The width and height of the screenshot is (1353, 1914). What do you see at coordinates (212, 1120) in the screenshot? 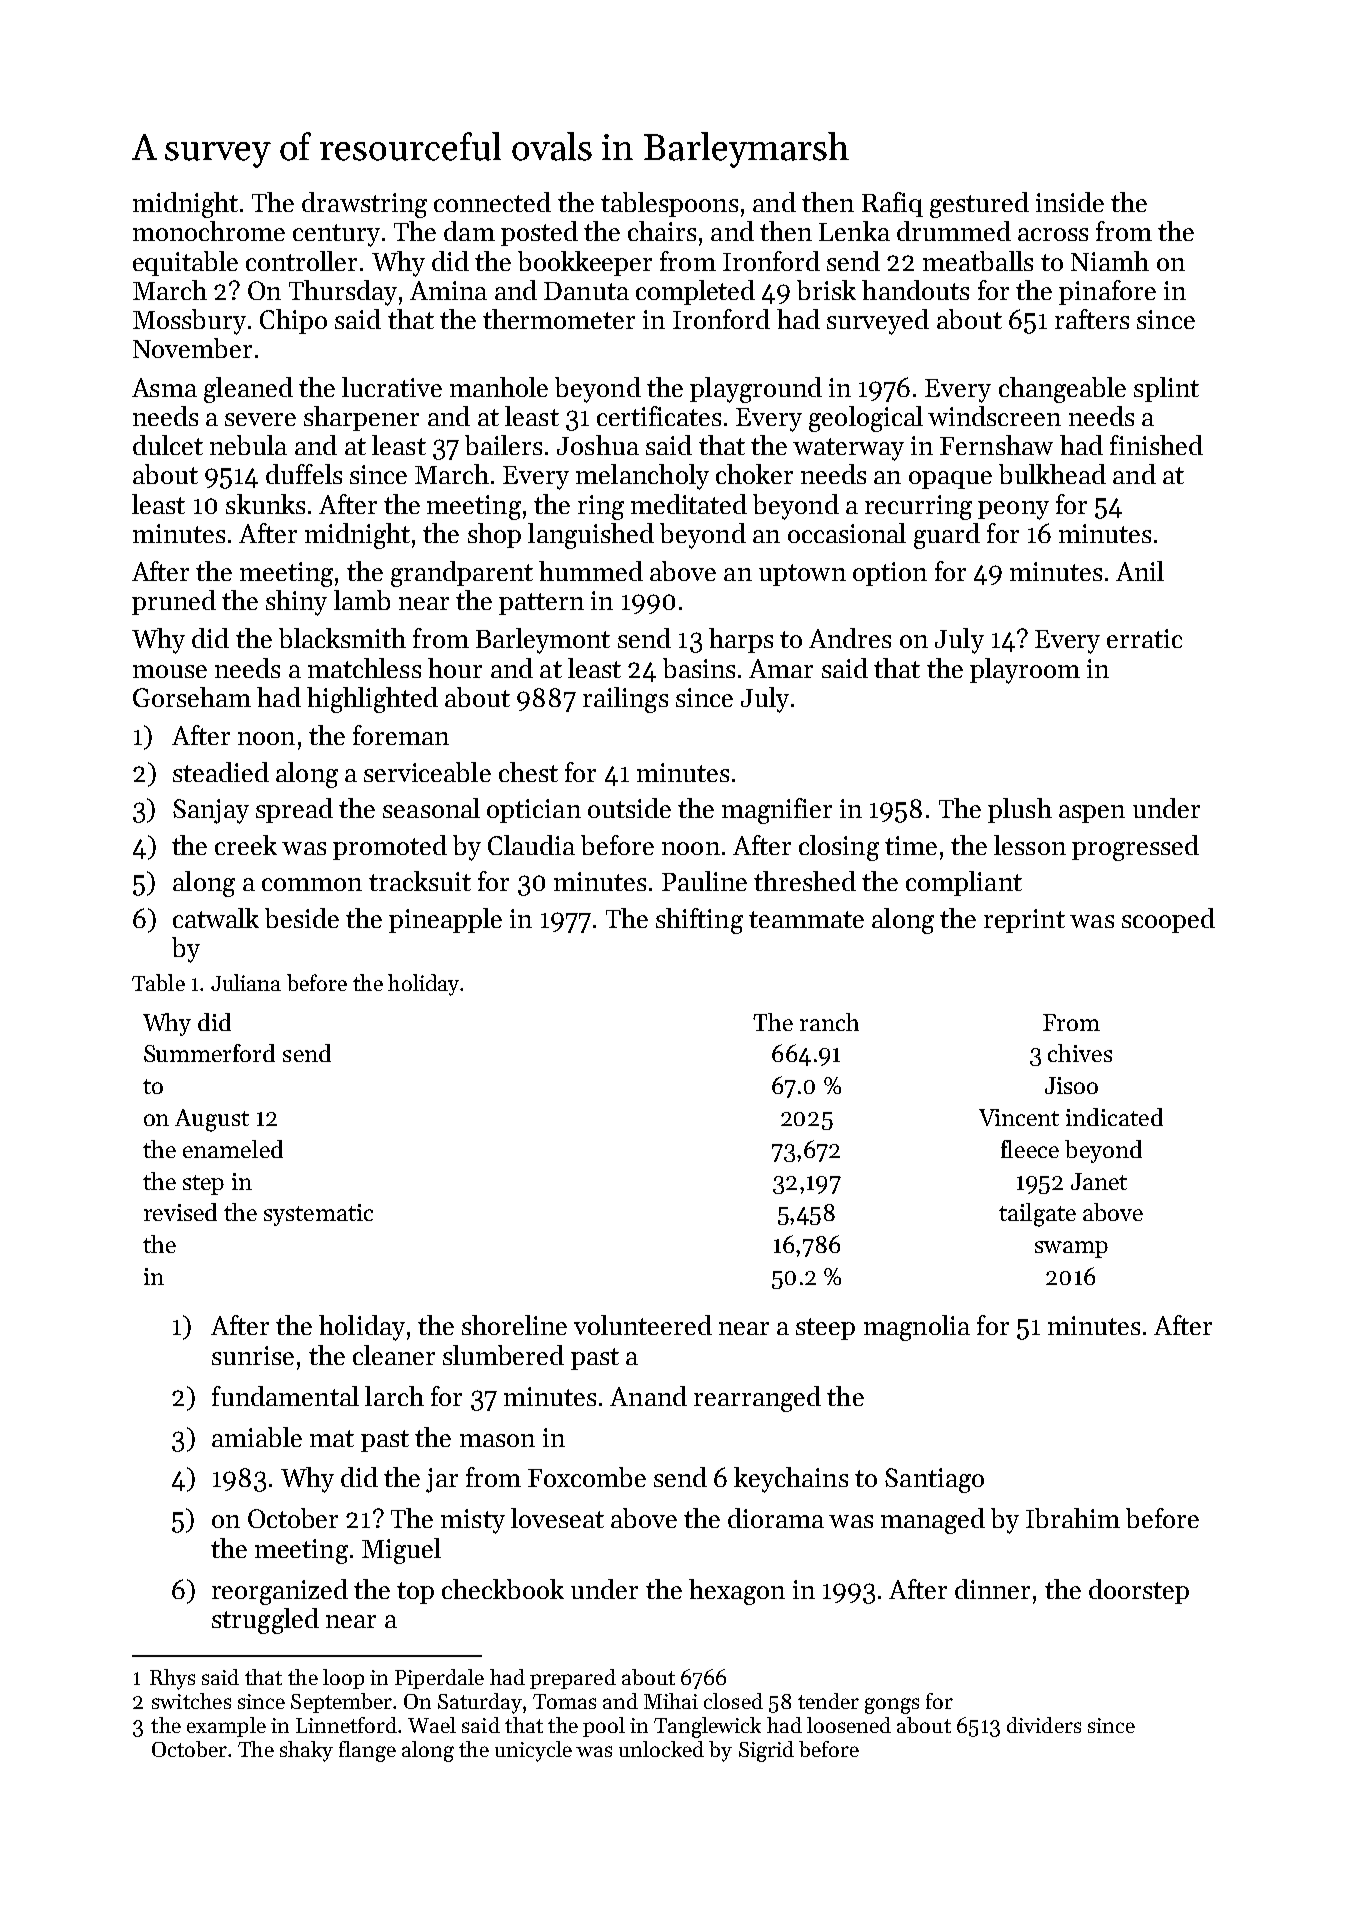
I see `August` at bounding box center [212, 1120].
